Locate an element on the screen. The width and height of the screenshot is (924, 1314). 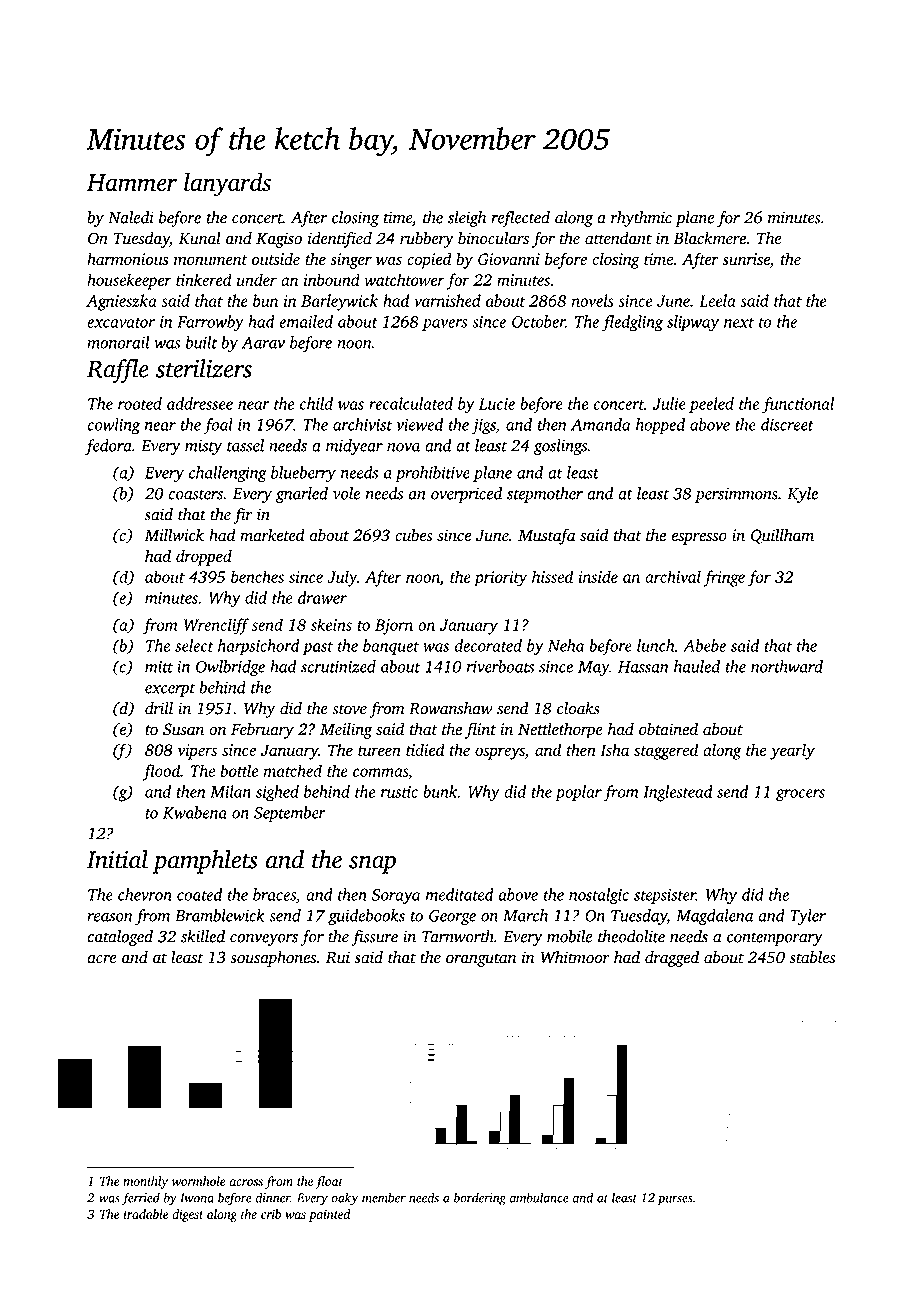
lanyards is located at coordinates (227, 184).
